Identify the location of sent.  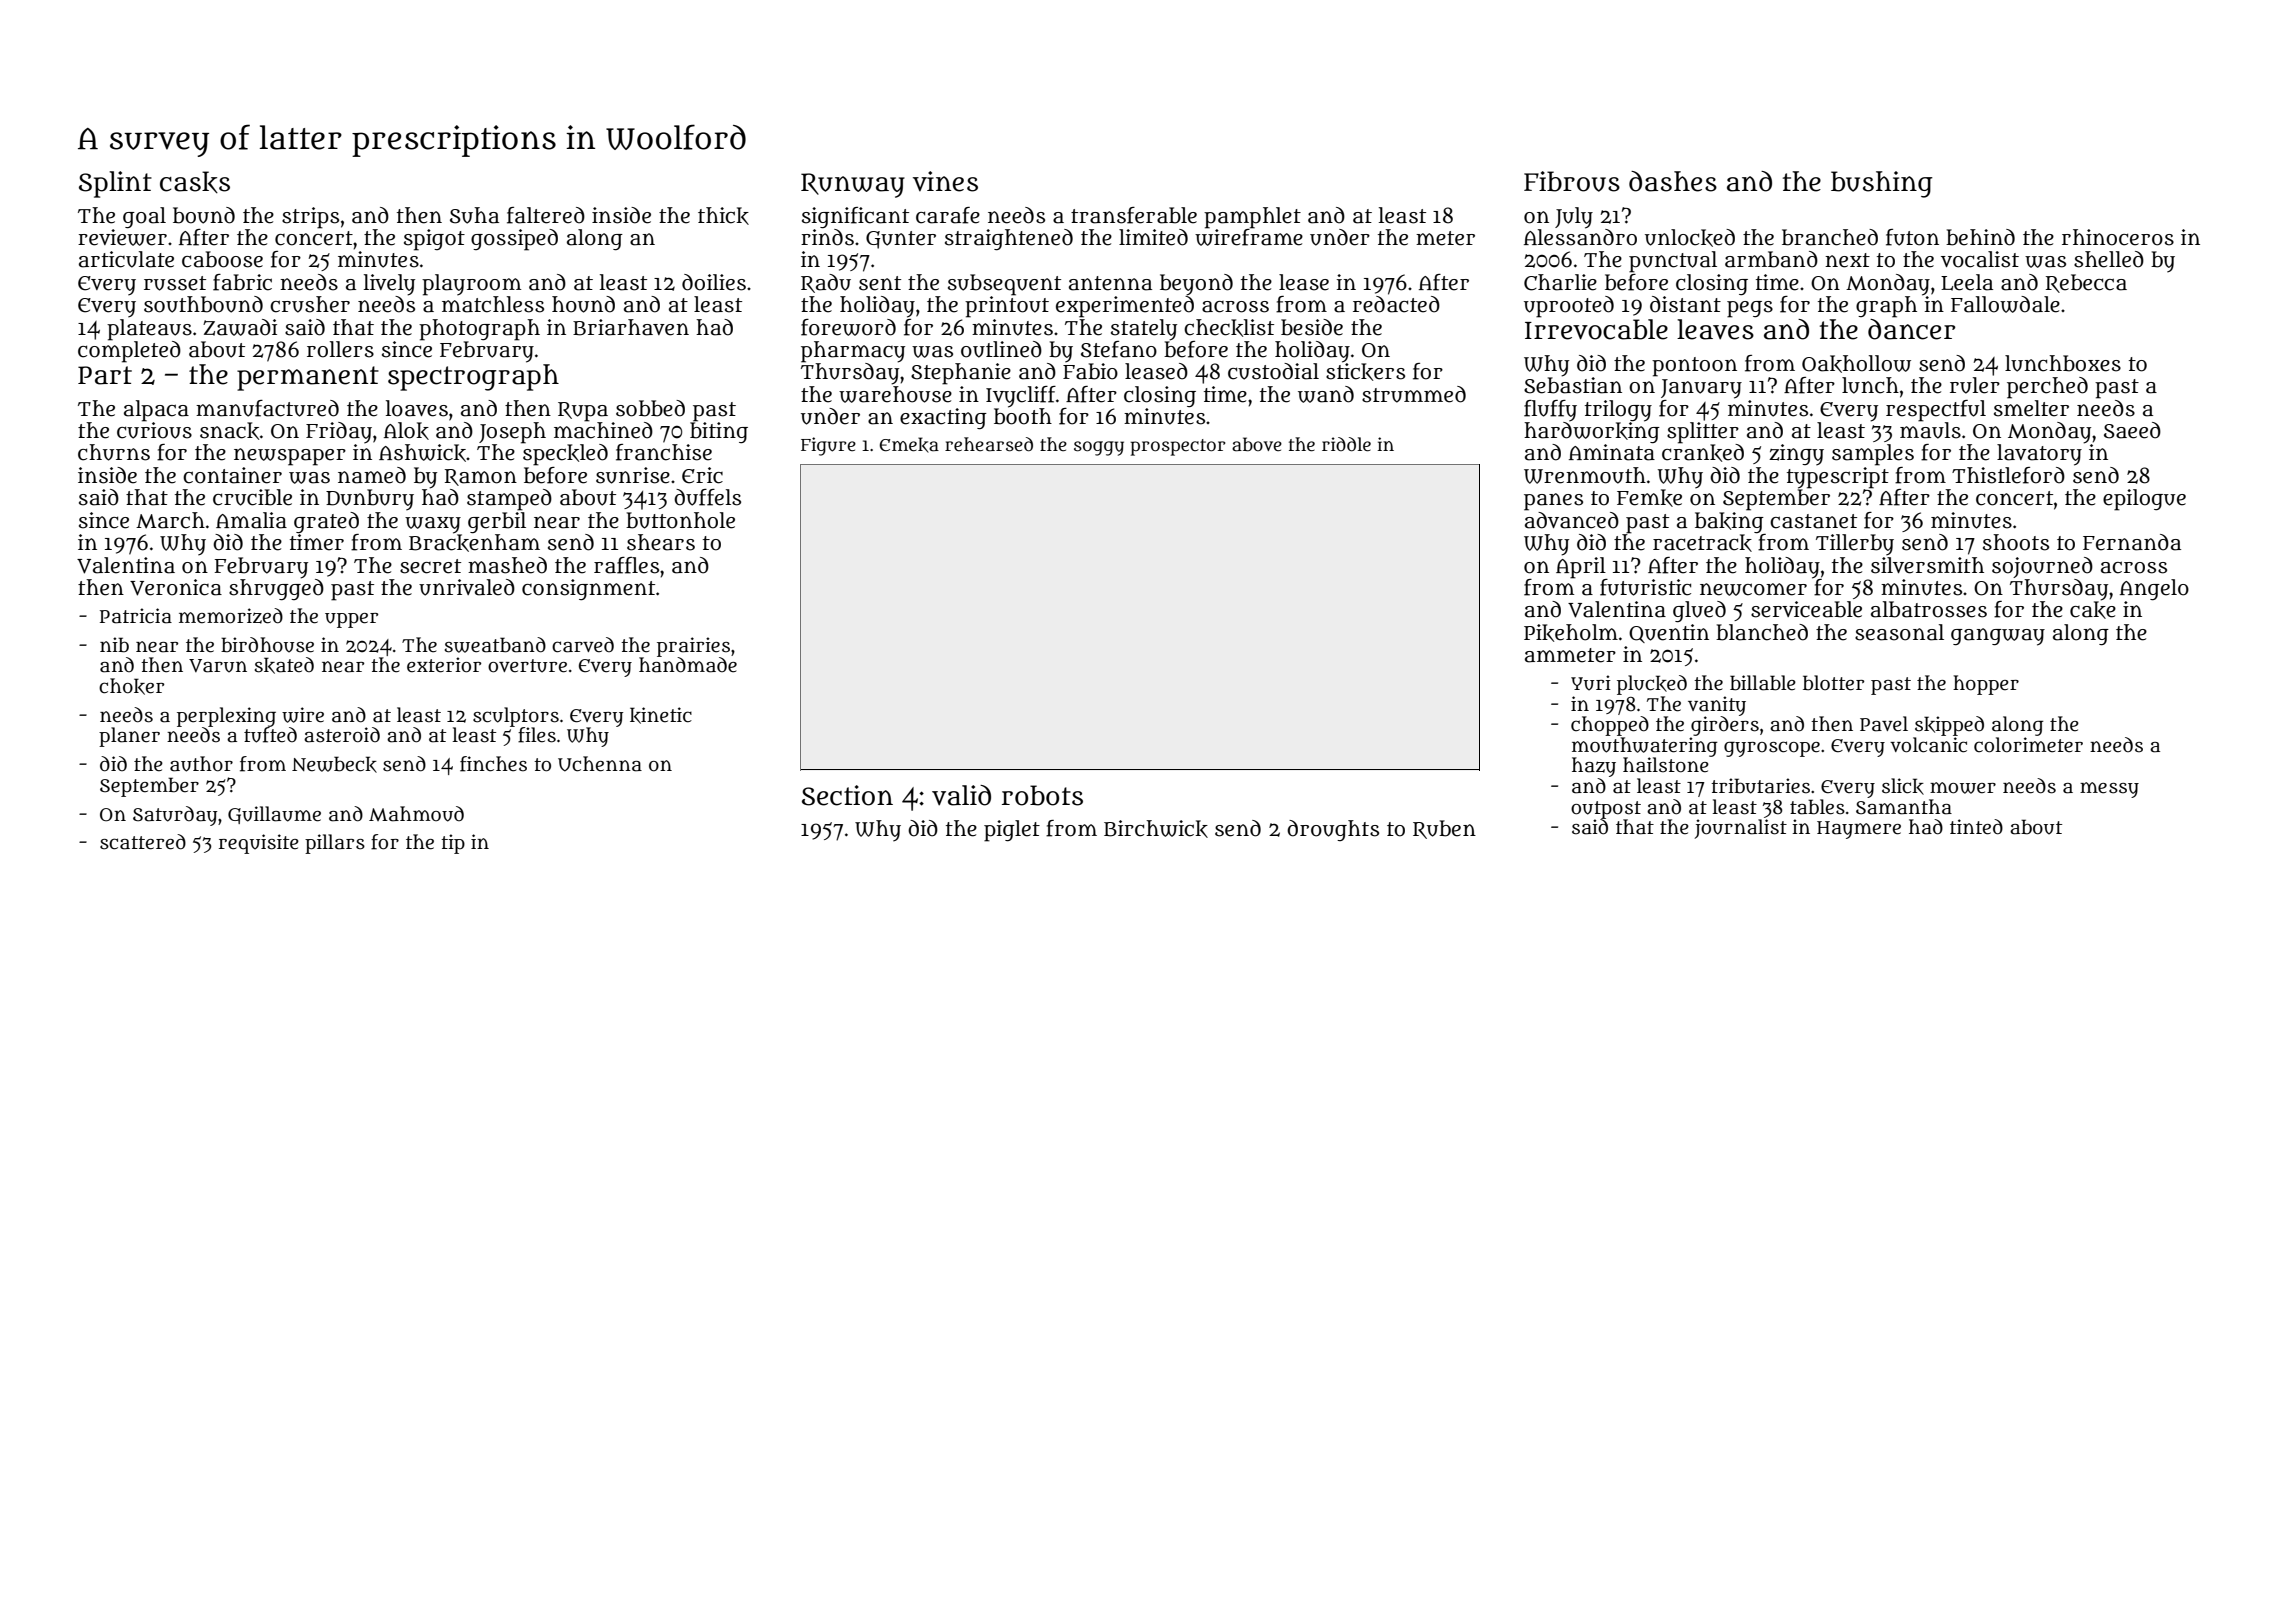
(880, 283).
